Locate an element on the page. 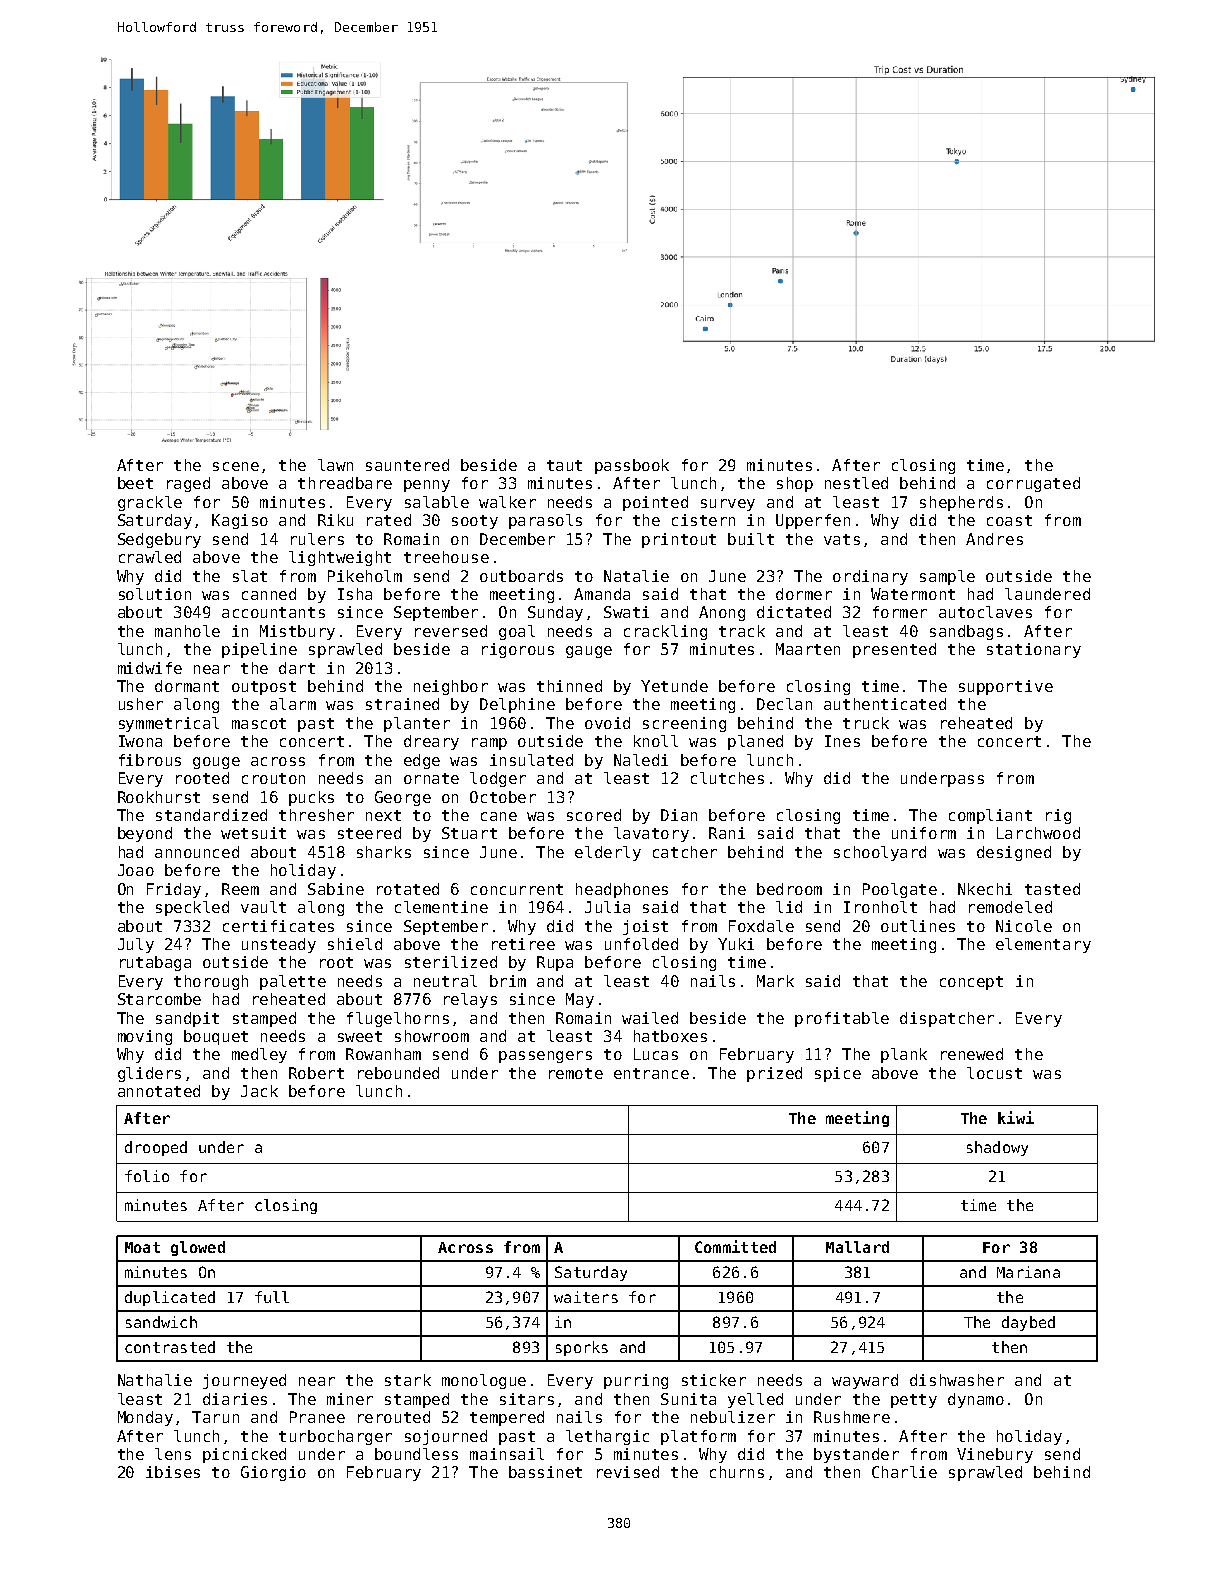  clementine is located at coordinates (441, 907).
